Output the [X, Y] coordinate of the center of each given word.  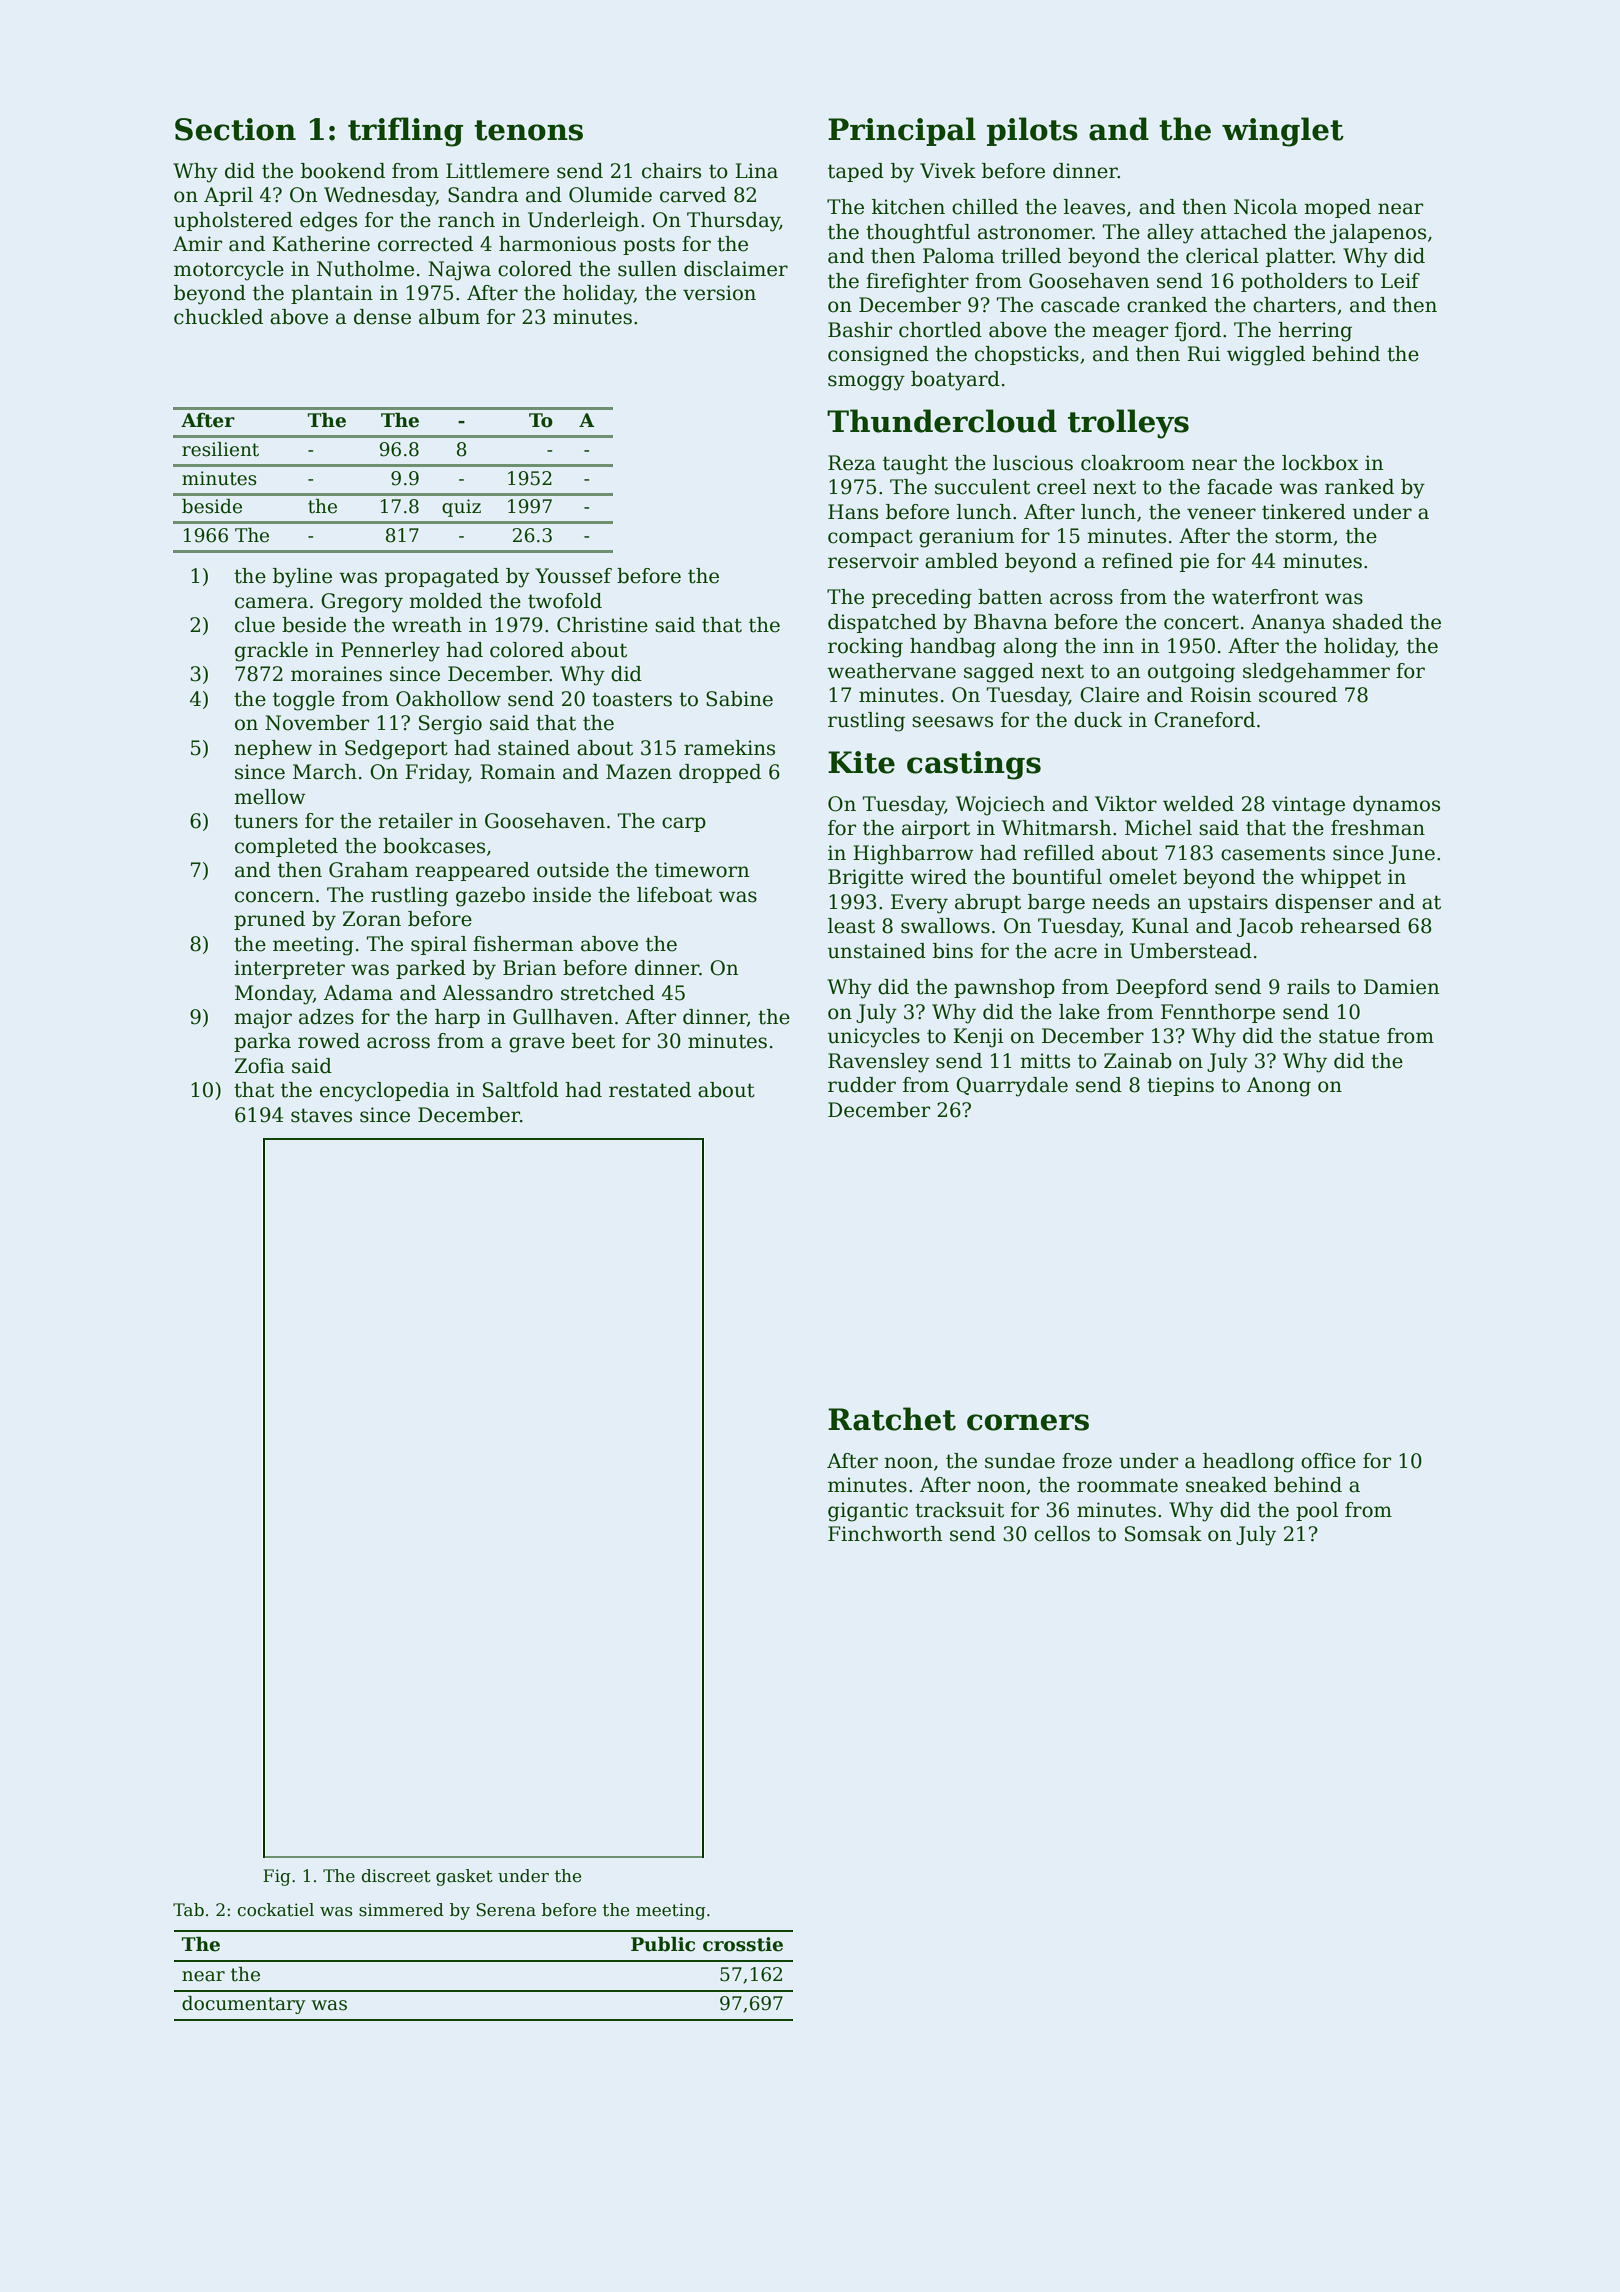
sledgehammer [1316, 673]
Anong [1279, 1087]
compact [870, 538]
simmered [401, 1910]
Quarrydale [1012, 1087]
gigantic [868, 1512]
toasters [632, 699]
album [449, 317]
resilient [220, 449]
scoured [1298, 695]
